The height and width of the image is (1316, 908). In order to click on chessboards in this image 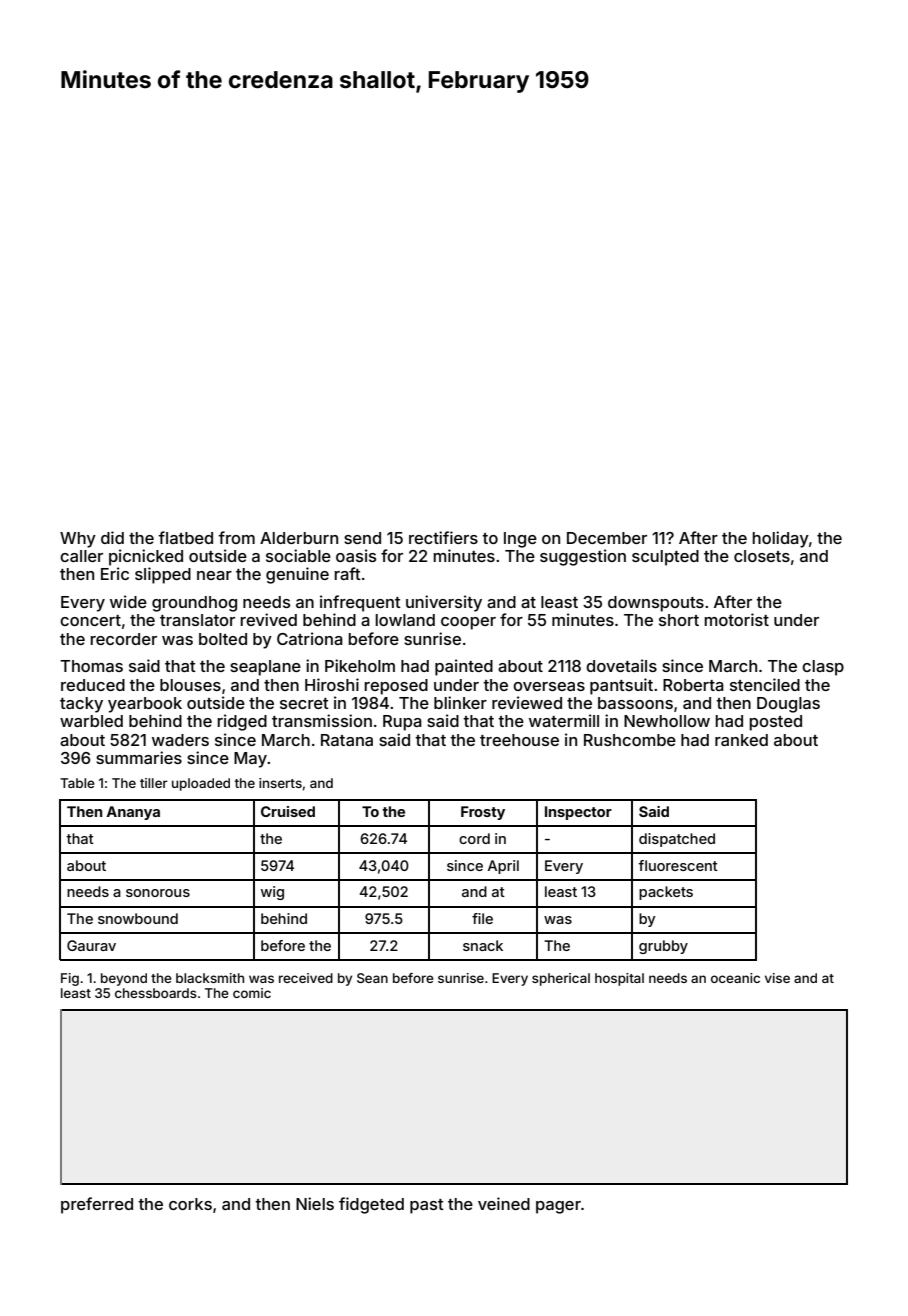, I will do `click(156, 993)`.
